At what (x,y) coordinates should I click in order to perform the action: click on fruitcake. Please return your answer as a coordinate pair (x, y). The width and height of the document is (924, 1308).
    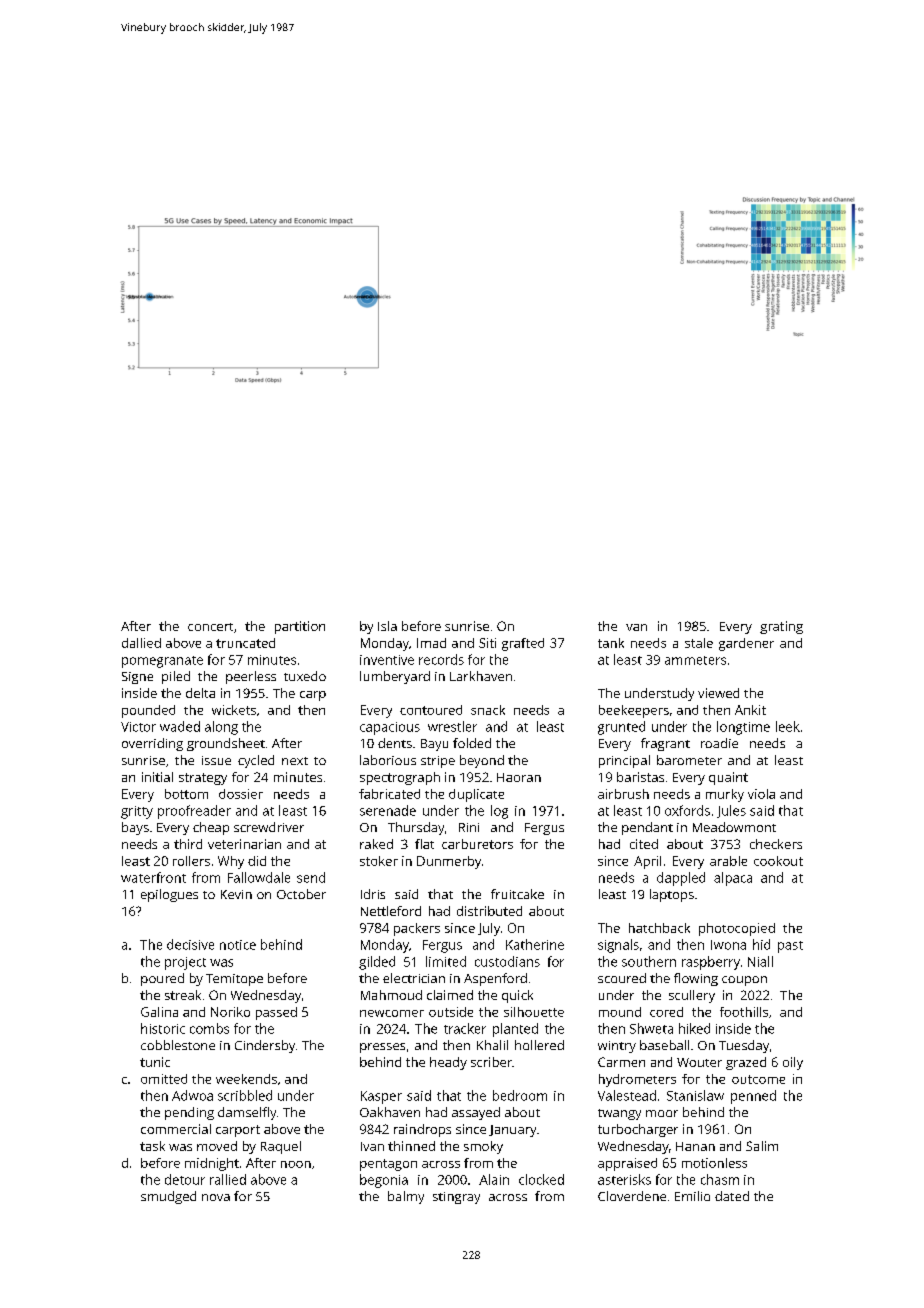
    Looking at the image, I should click on (517, 894).
